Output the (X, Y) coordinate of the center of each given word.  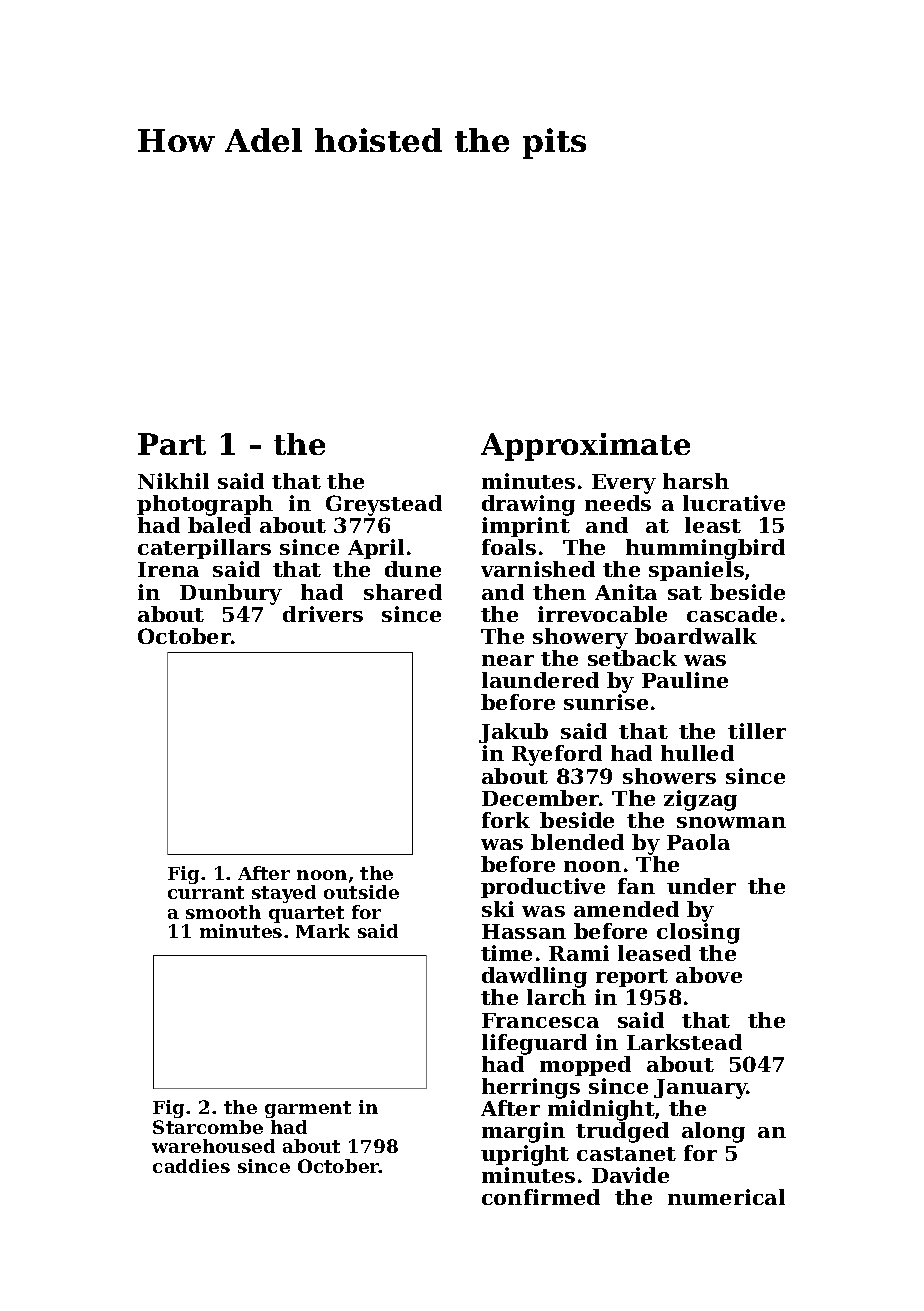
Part (172, 444)
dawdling (534, 977)
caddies (191, 1166)
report (632, 978)
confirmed (541, 1197)
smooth (223, 912)
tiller (757, 731)
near (508, 660)
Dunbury (231, 594)
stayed (284, 894)
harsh (696, 481)
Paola (698, 842)
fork (506, 820)
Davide (630, 1175)
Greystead (384, 505)
